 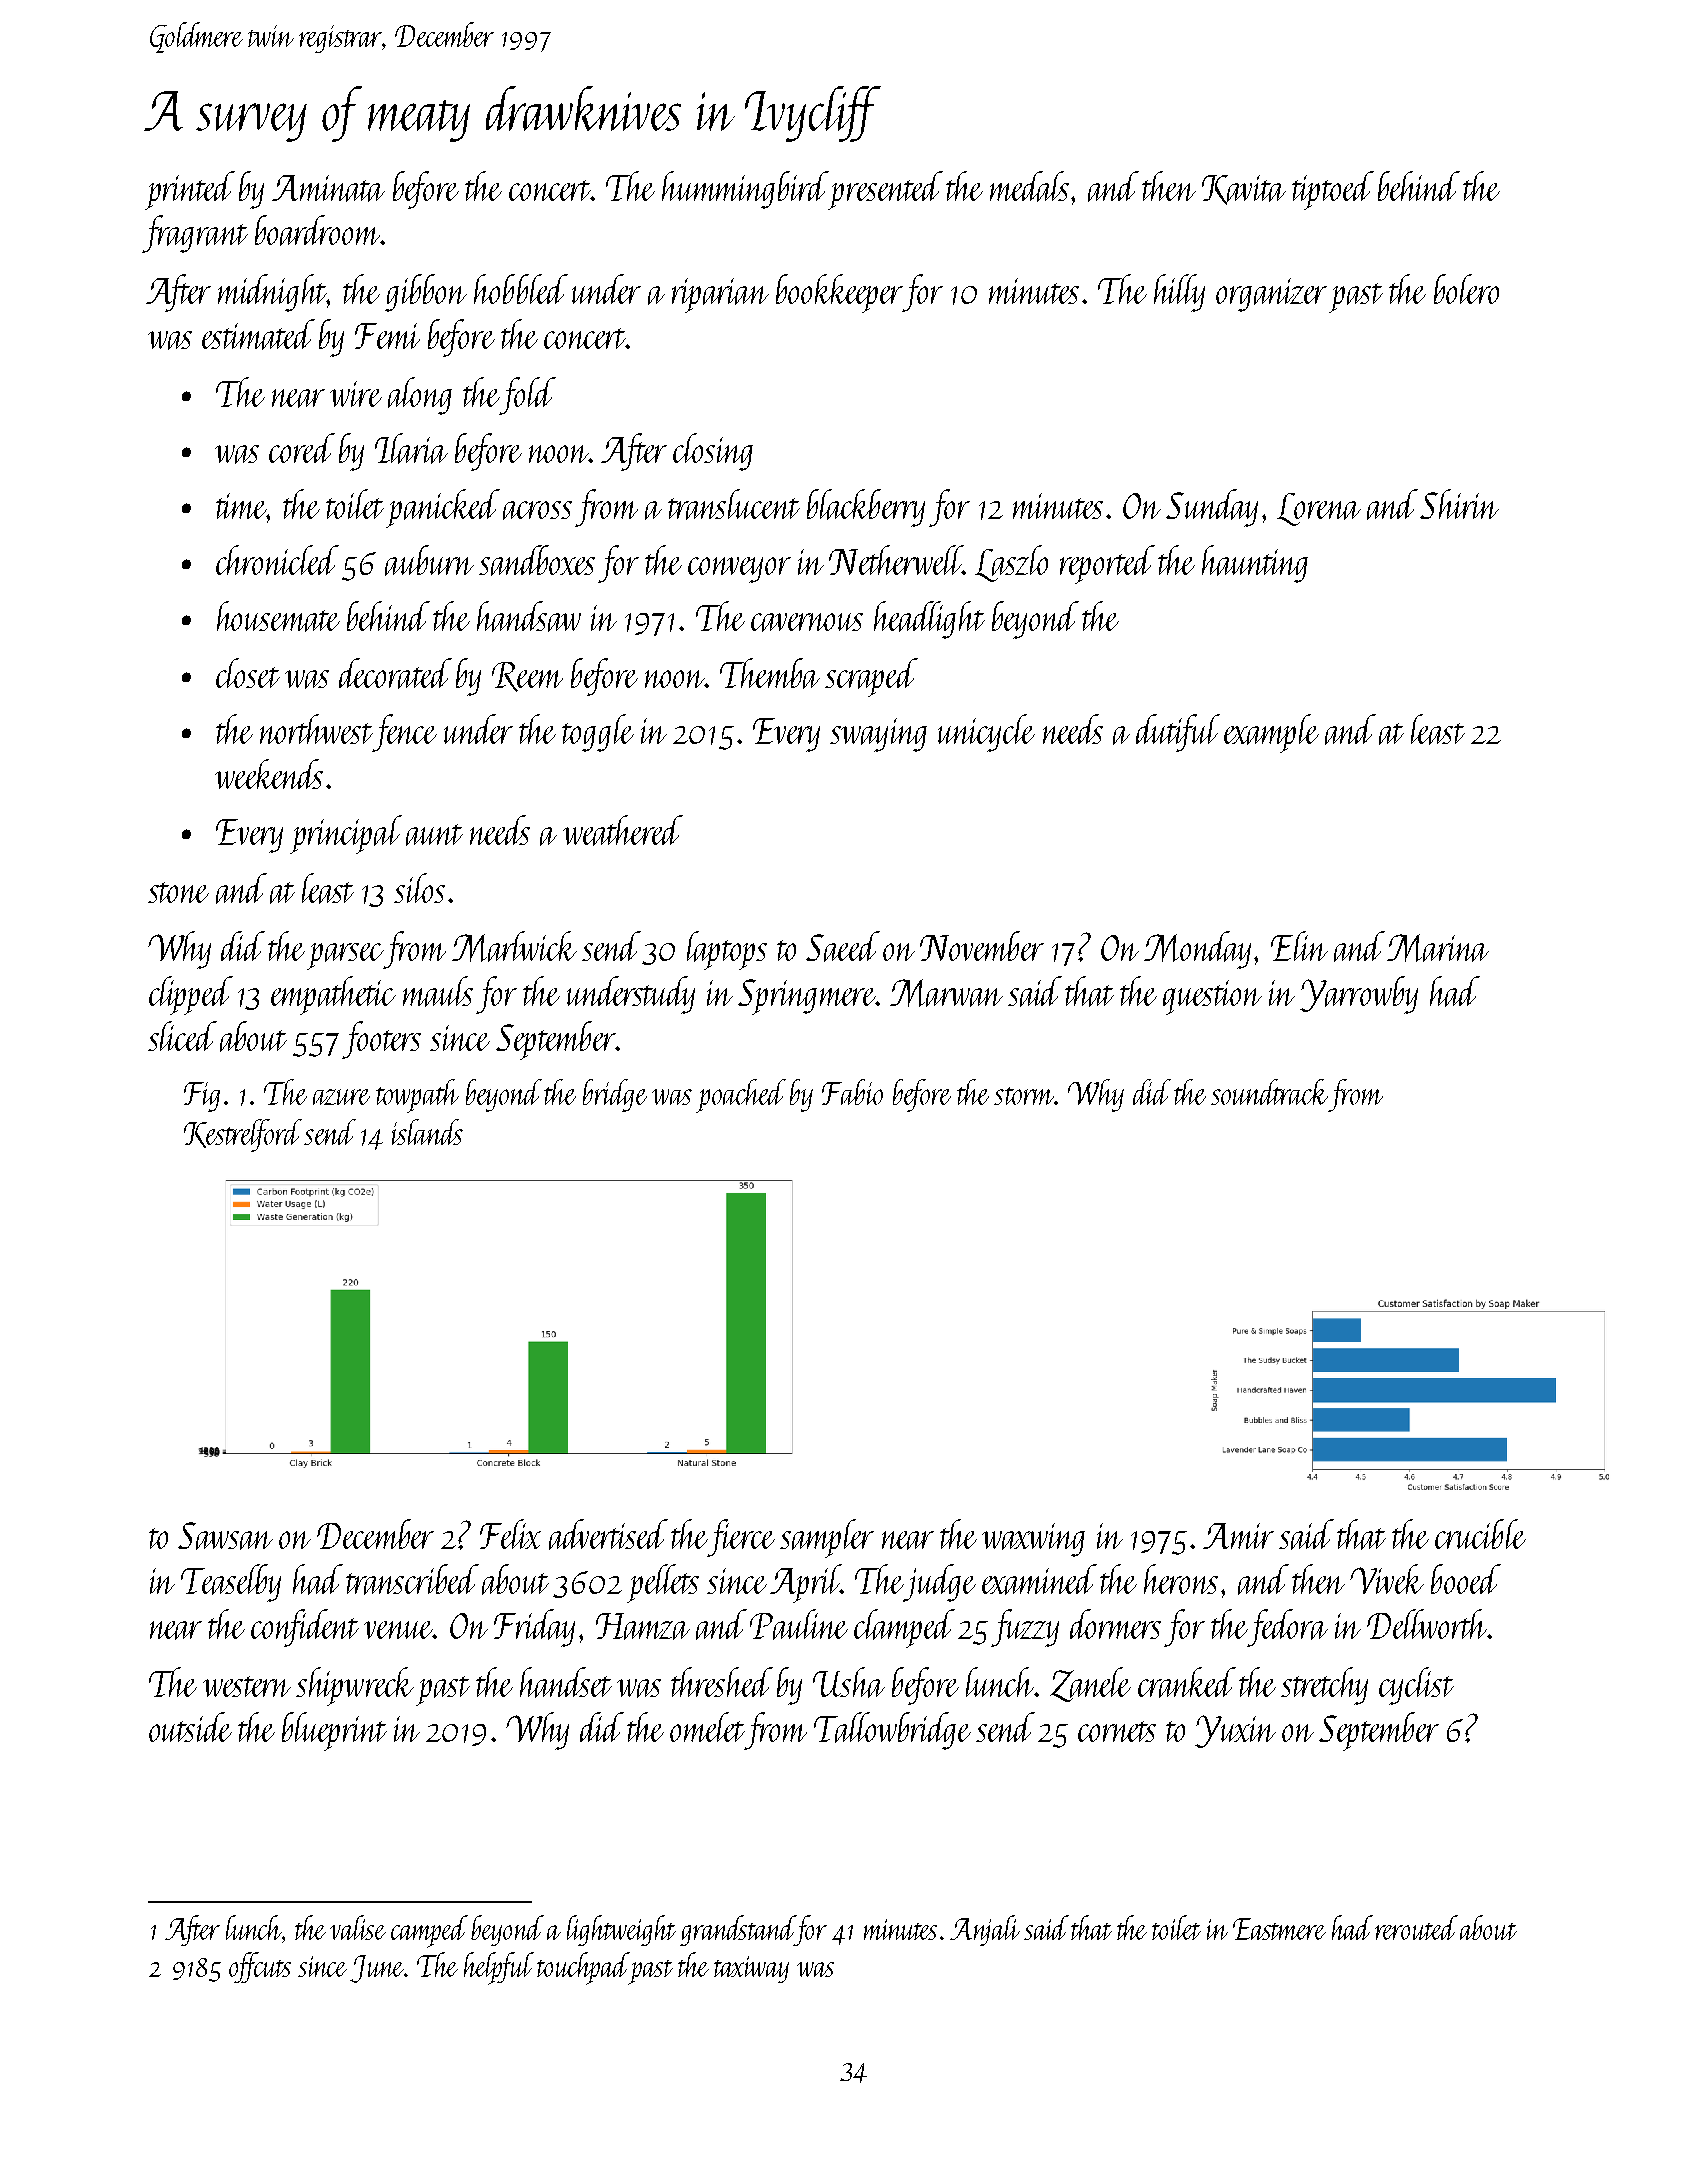 I want to click on dutiful, so click(x=1178, y=733).
